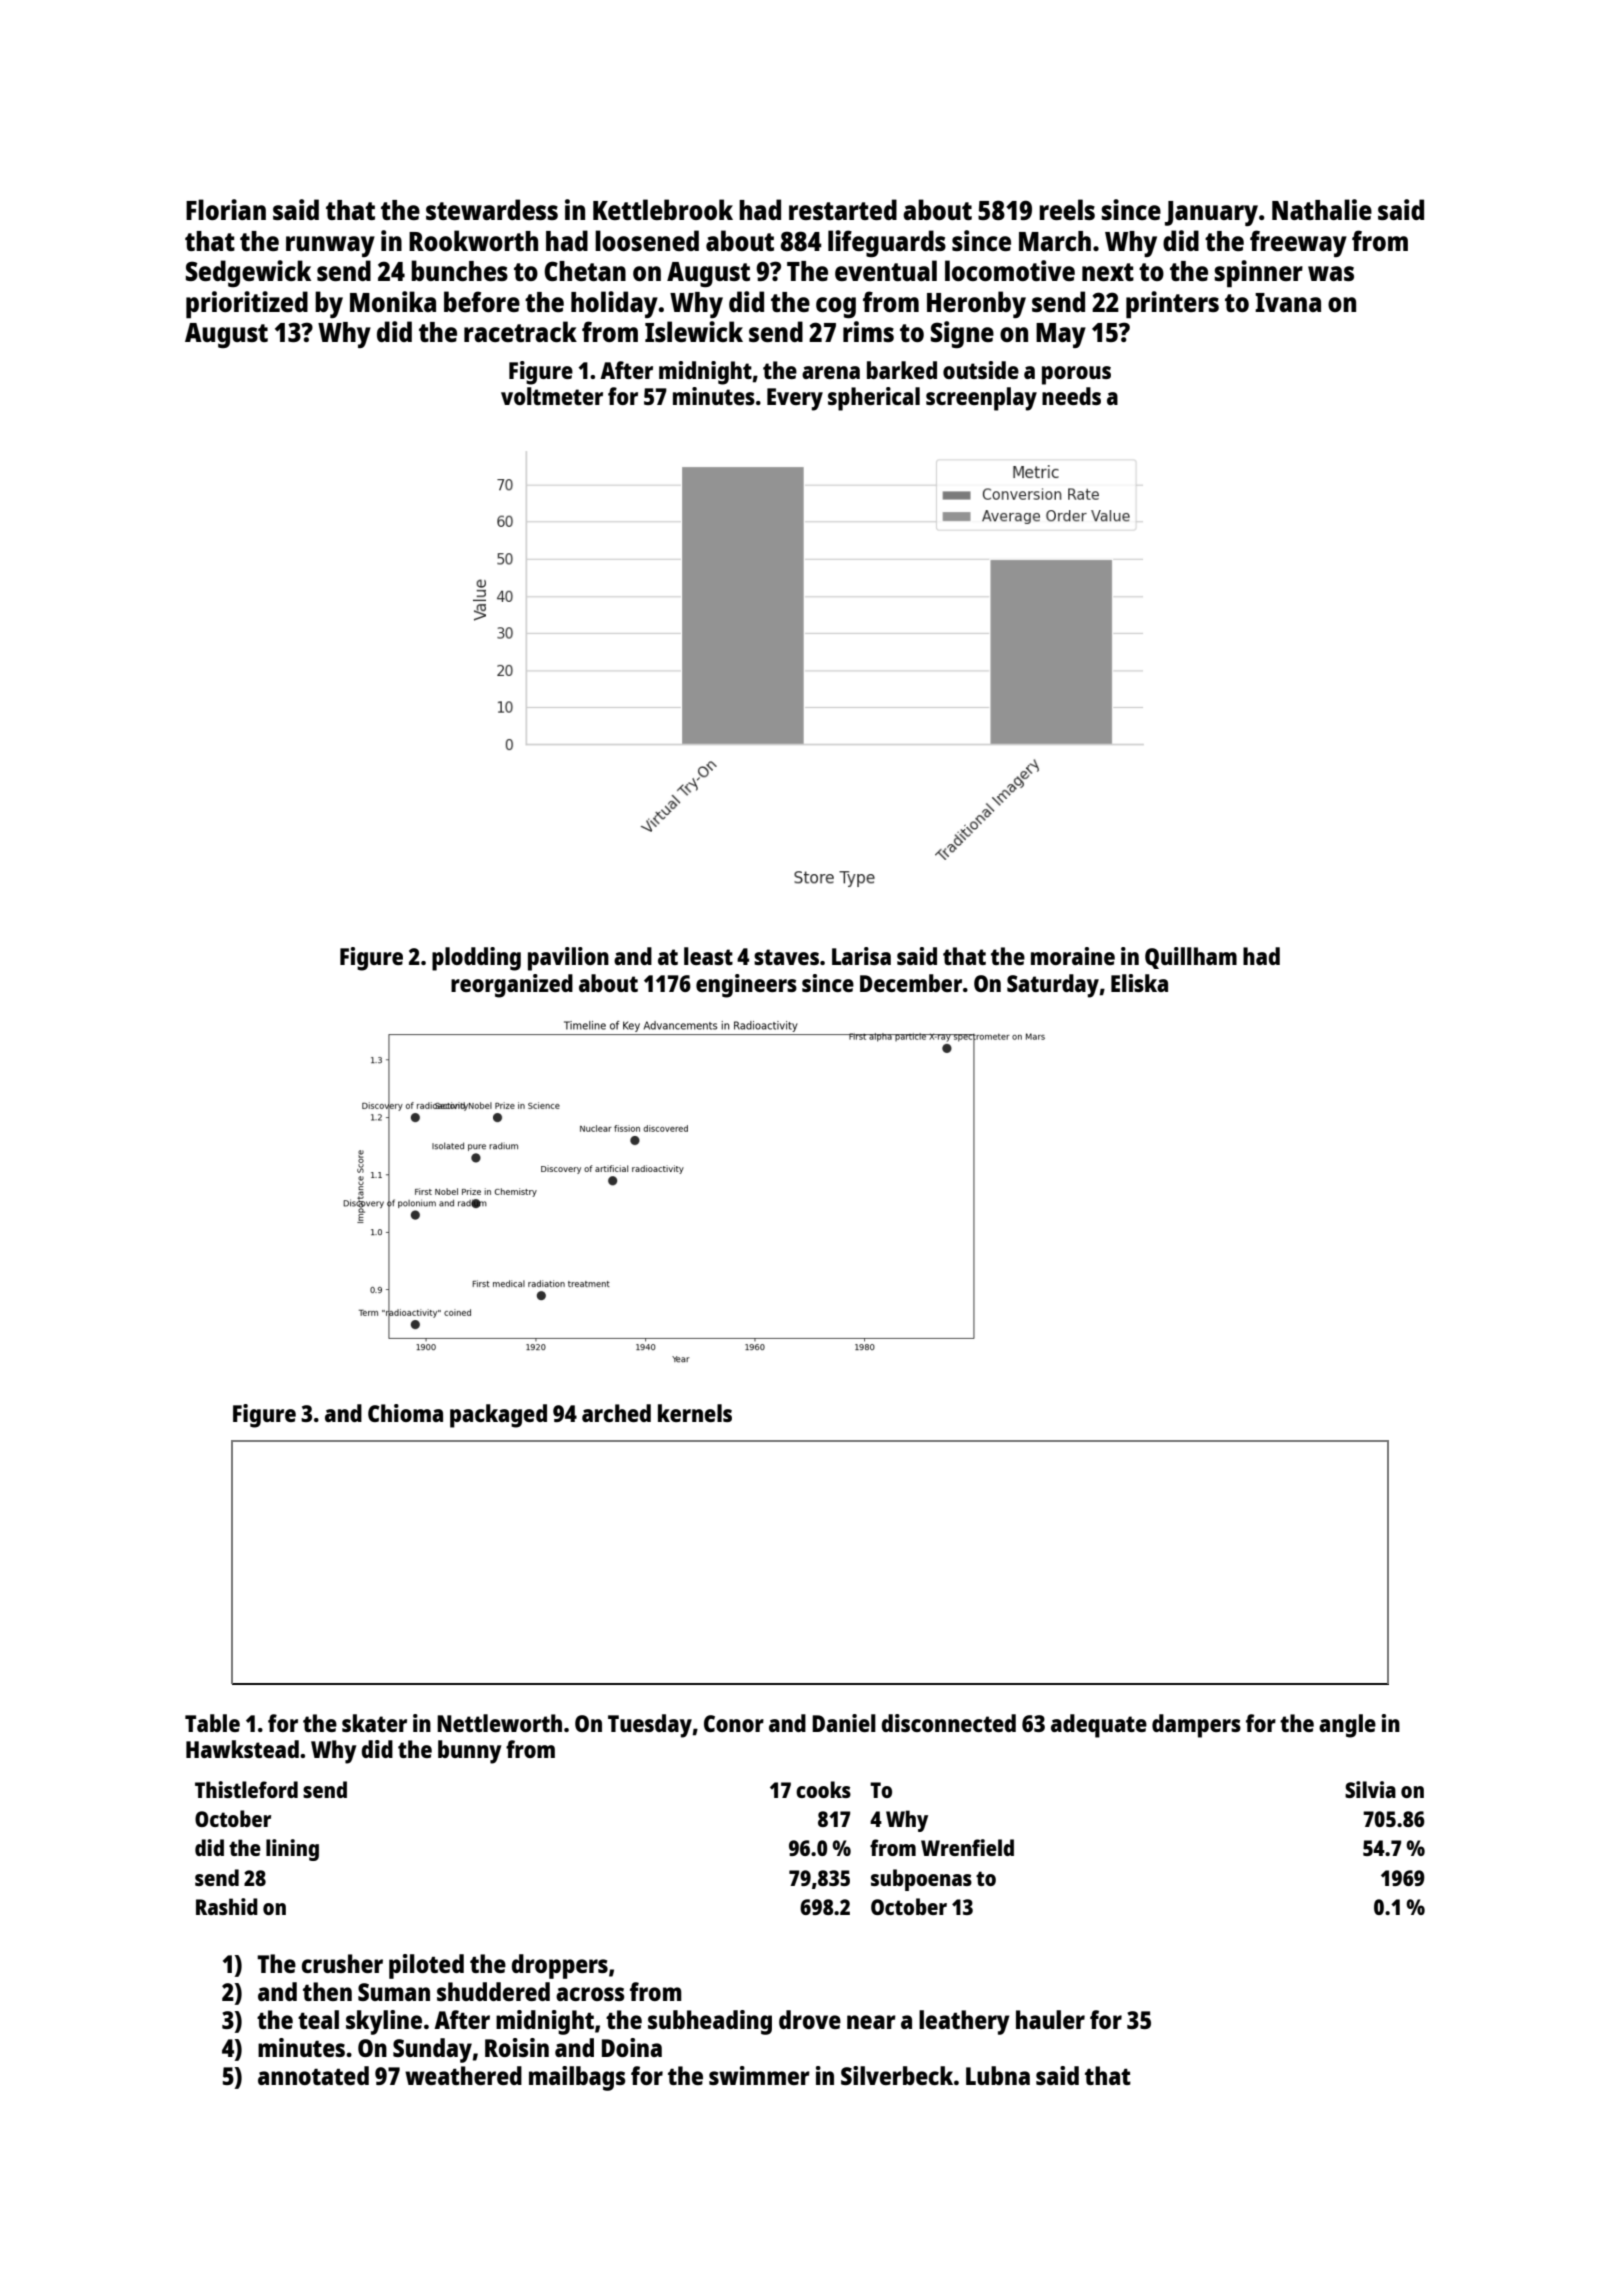  Describe the element at coordinates (226, 209) in the screenshot. I see `Florian` at that location.
